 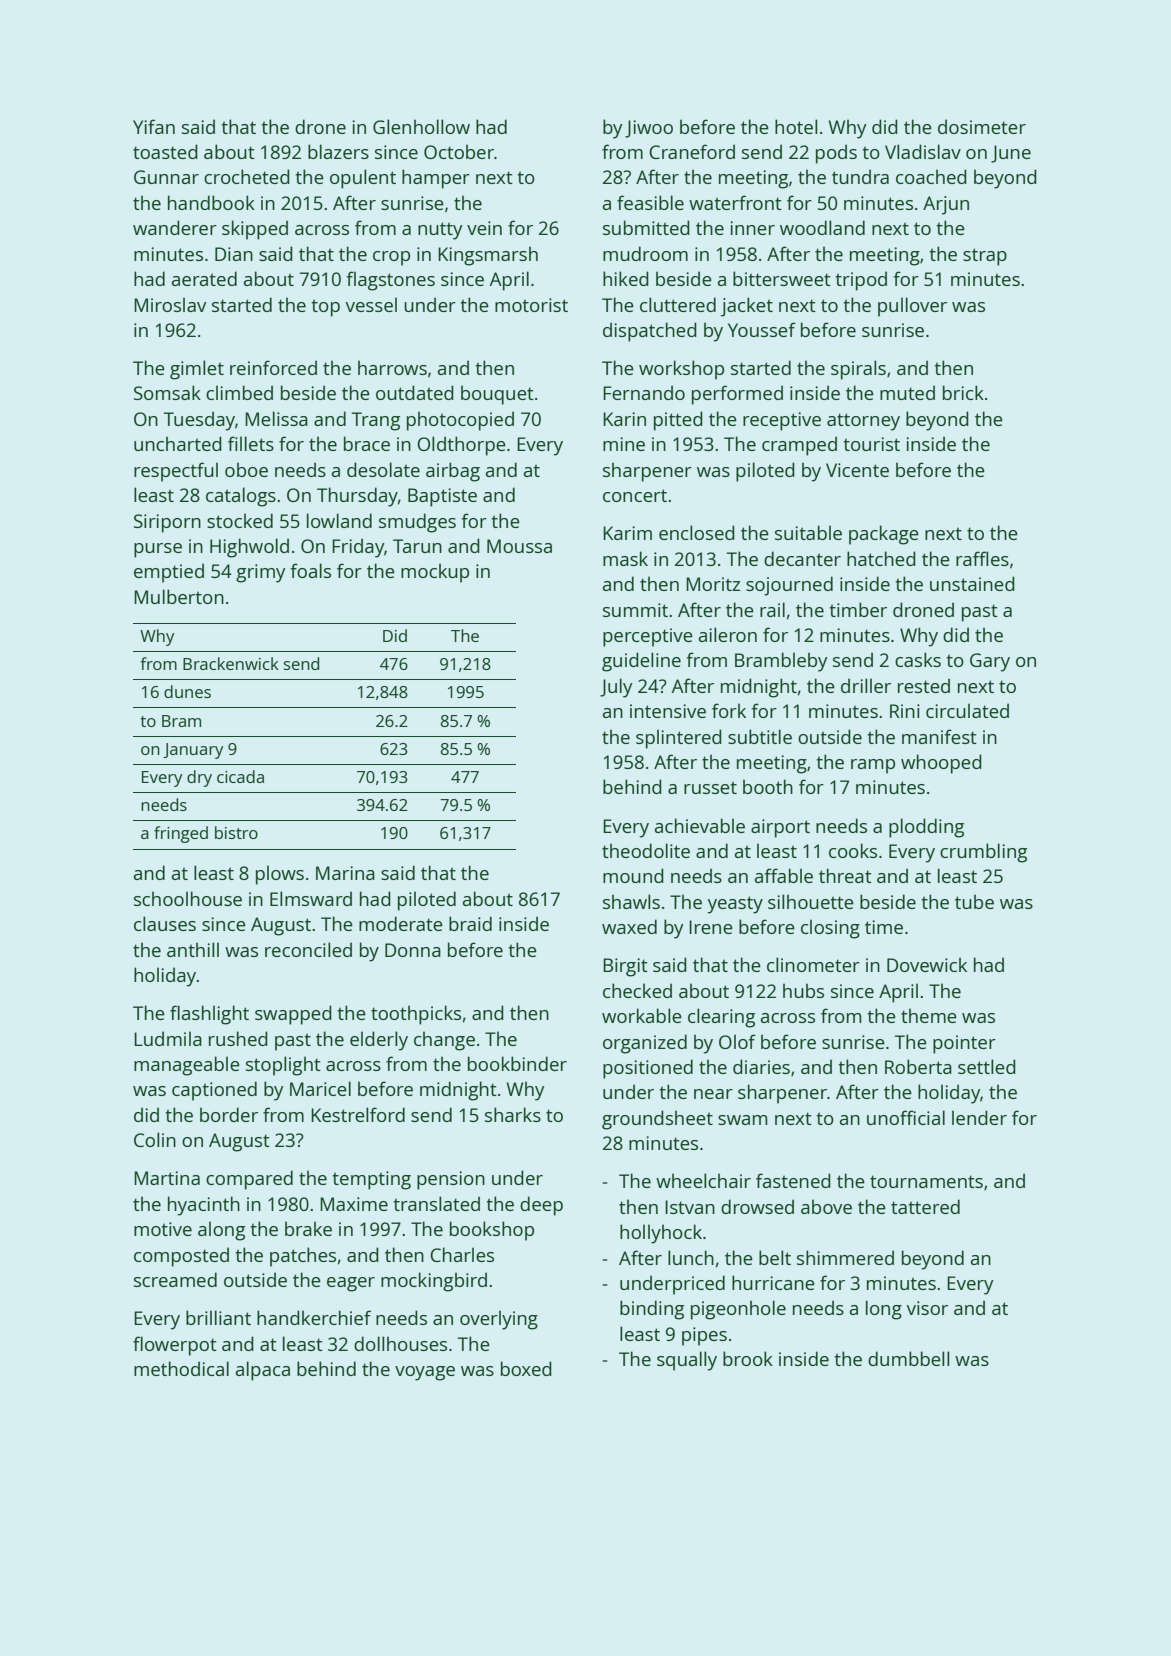 I want to click on Brackenwick, so click(x=231, y=663).
